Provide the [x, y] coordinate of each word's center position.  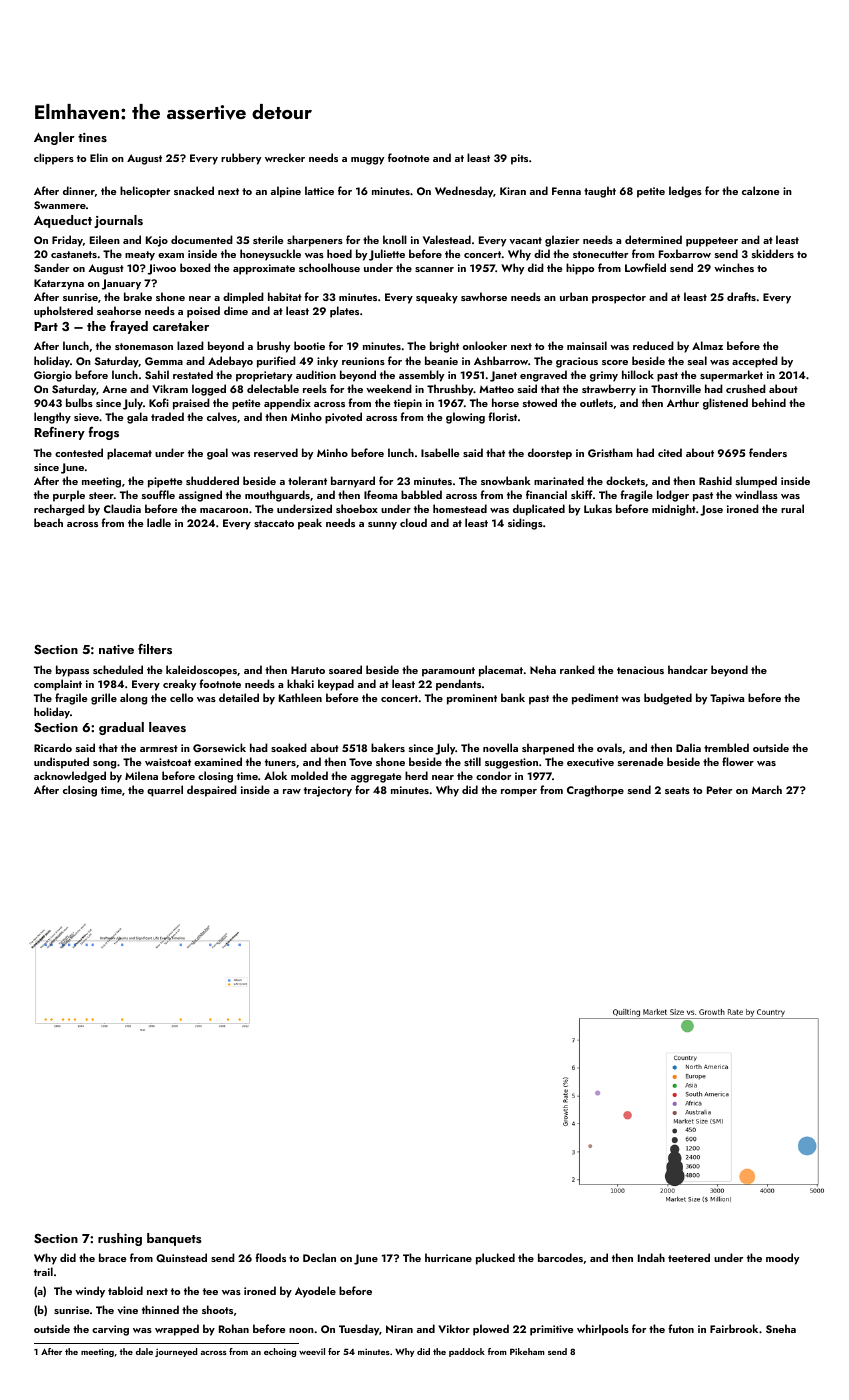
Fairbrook [734, 1328]
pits [519, 159]
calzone [760, 190]
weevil [312, 1351]
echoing [280, 1352]
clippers [54, 159]
